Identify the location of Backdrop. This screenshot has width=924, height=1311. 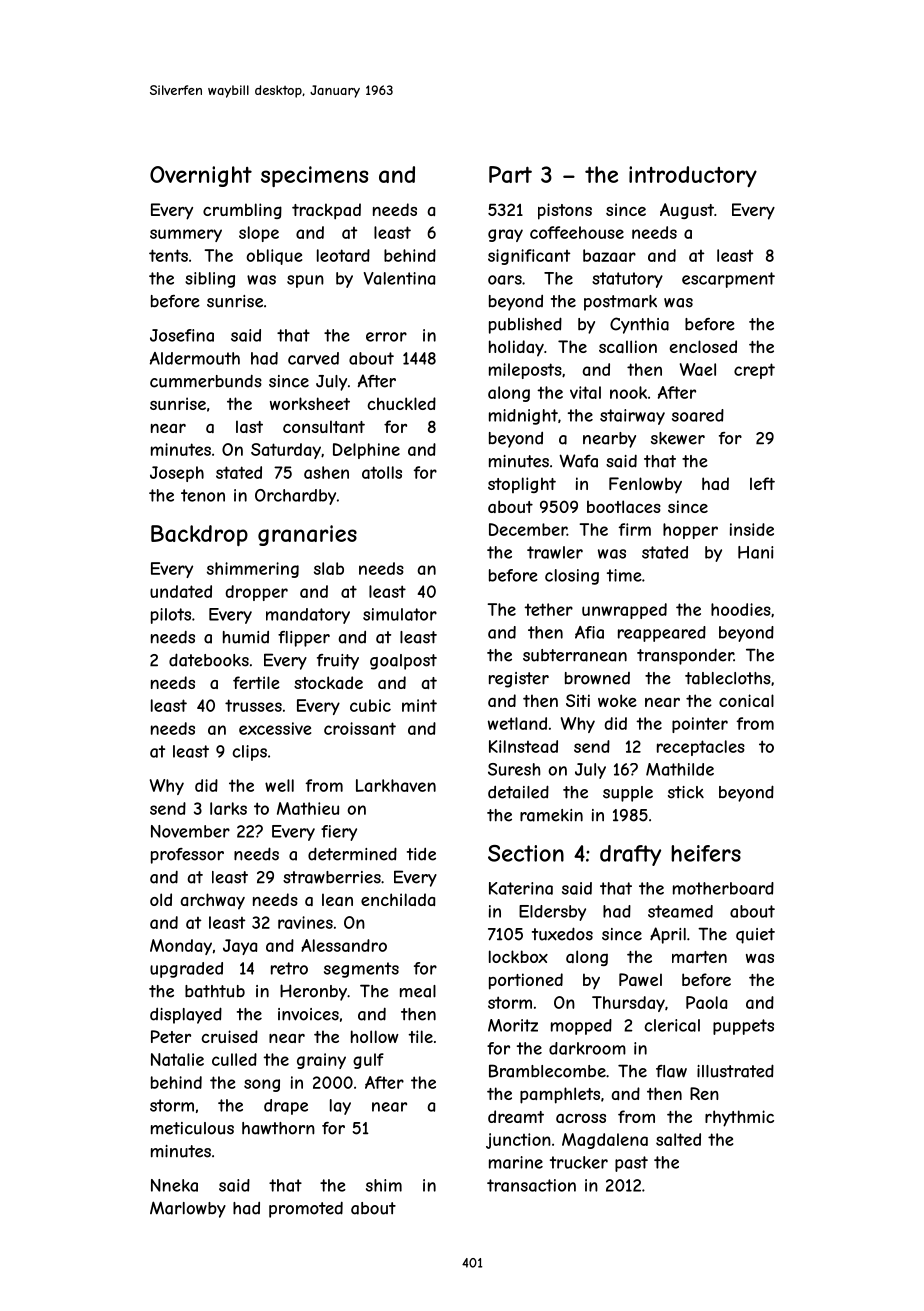
(199, 535).
